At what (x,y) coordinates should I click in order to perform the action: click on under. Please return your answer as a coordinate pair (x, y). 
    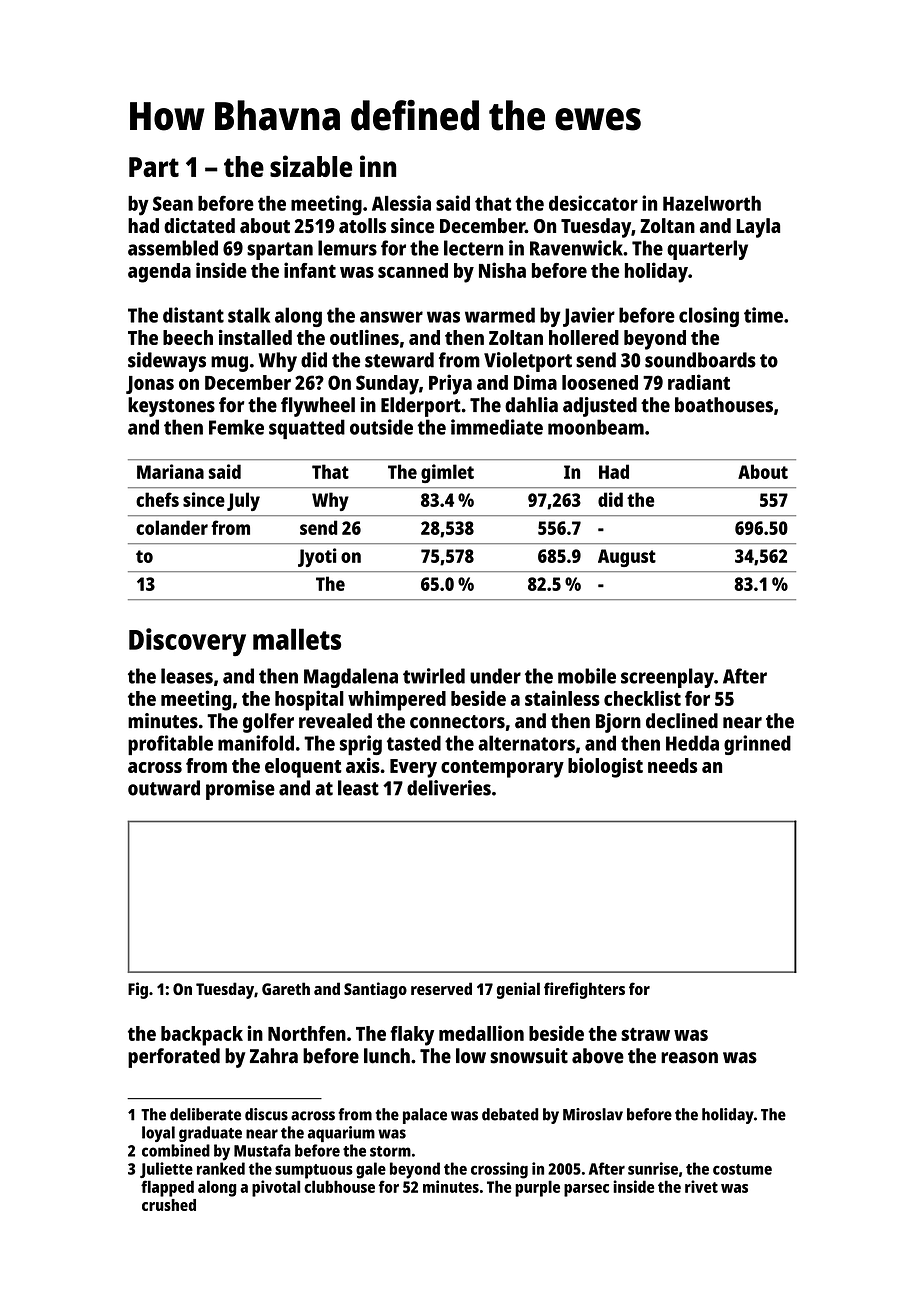
    Looking at the image, I should click on (495, 676).
